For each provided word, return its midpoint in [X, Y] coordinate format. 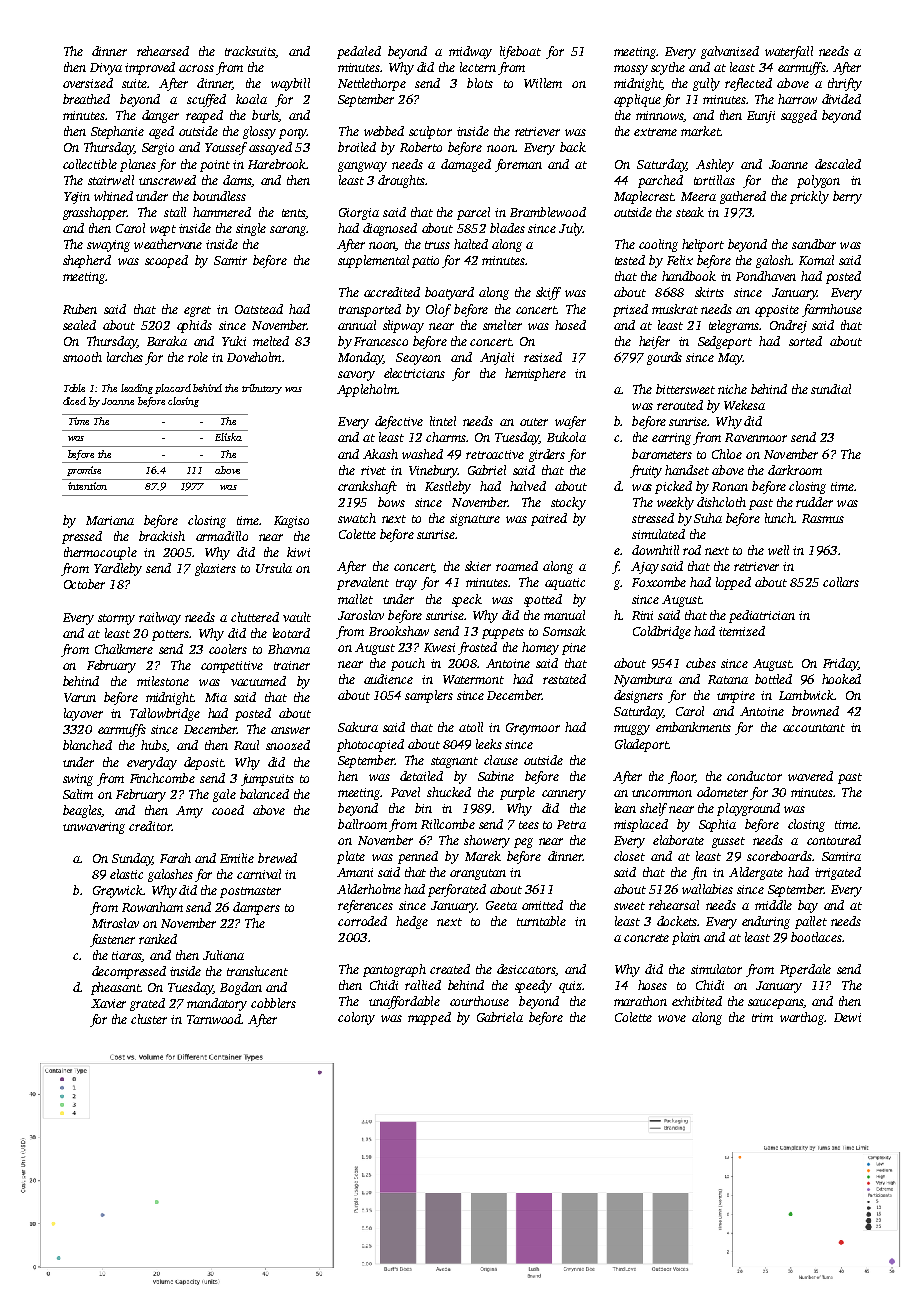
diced [74, 401]
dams [237, 180]
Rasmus [823, 518]
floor [682, 777]
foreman [518, 165]
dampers [256, 908]
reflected [748, 84]
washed [422, 454]
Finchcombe [162, 778]
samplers [429, 696]
